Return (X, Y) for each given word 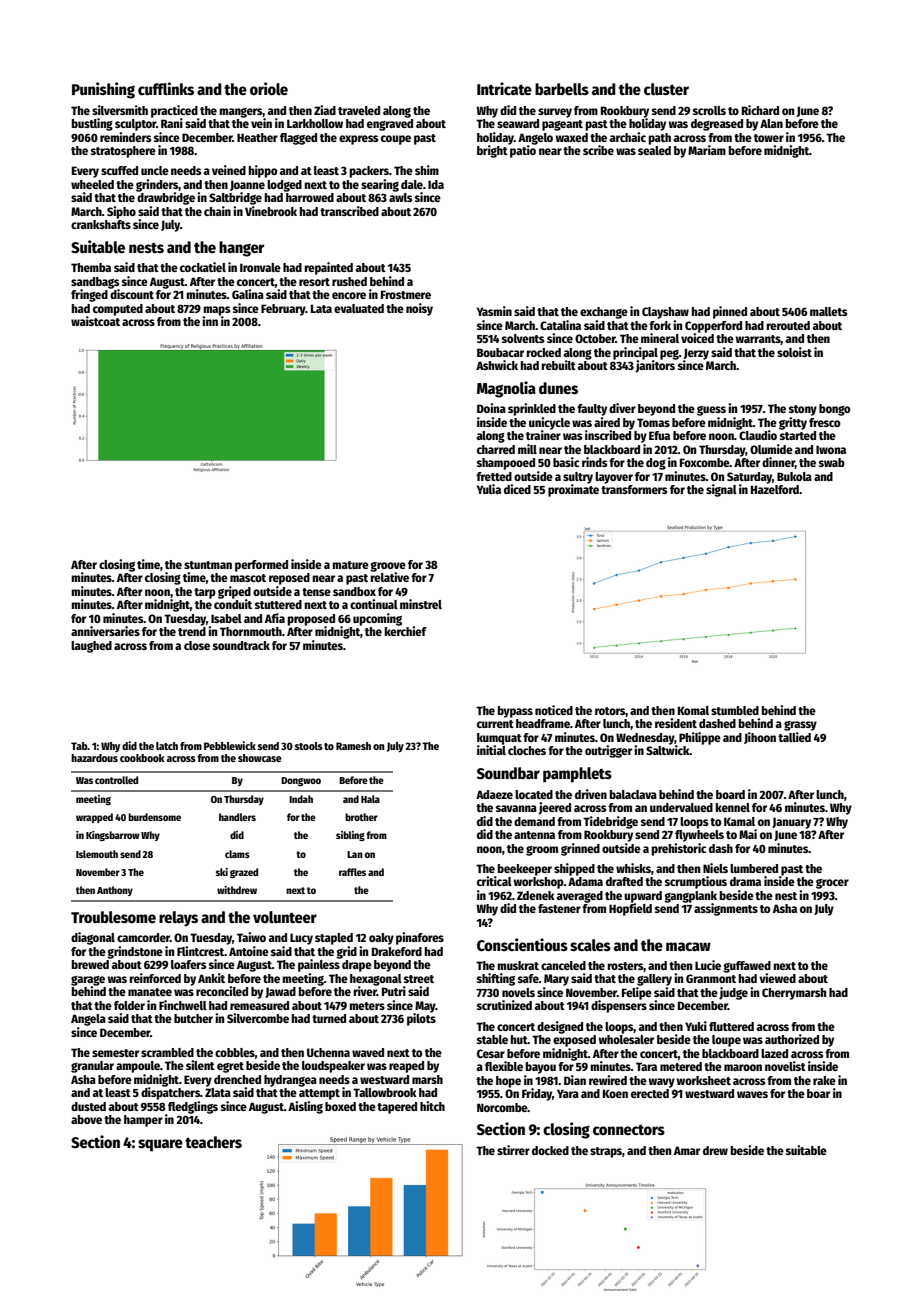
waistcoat (95, 321)
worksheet (703, 1080)
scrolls (709, 110)
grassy (800, 726)
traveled (359, 110)
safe (528, 978)
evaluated (359, 308)
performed (261, 566)
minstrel (421, 604)
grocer (832, 884)
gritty (793, 423)
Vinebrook (271, 211)
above (86, 1119)
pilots (421, 1019)
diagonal (93, 938)
